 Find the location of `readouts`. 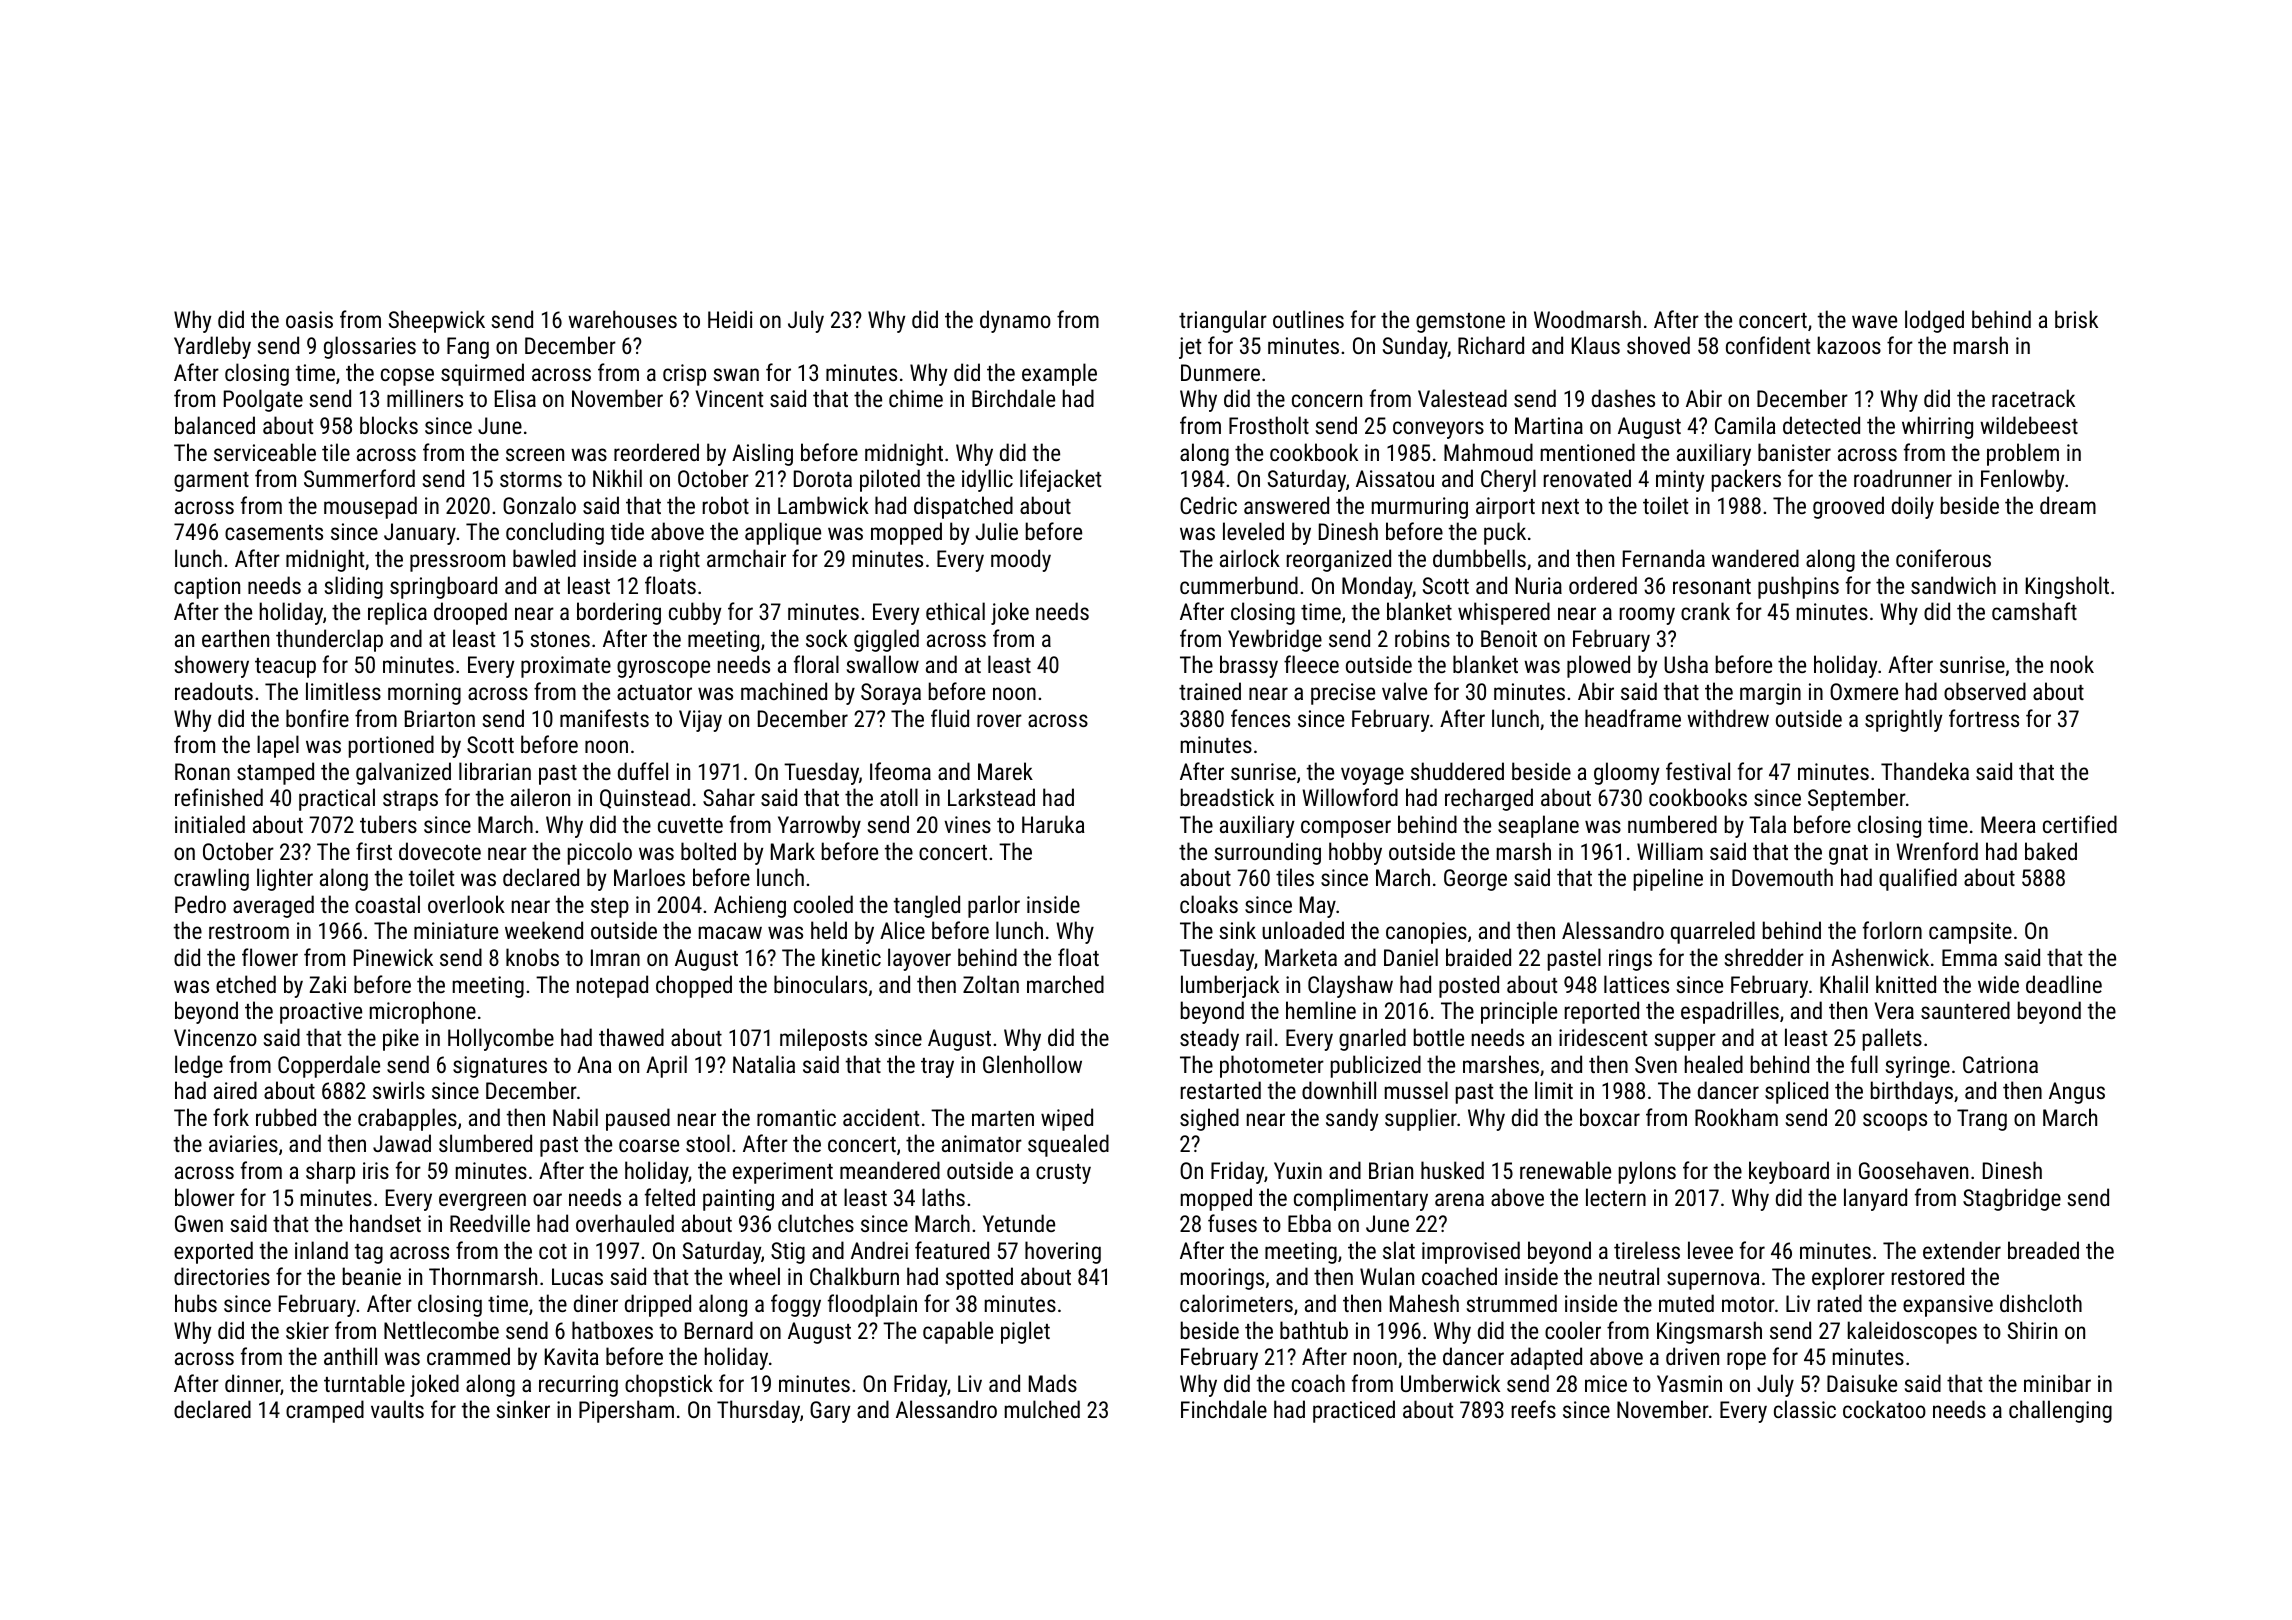

readouts is located at coordinates (214, 691).
